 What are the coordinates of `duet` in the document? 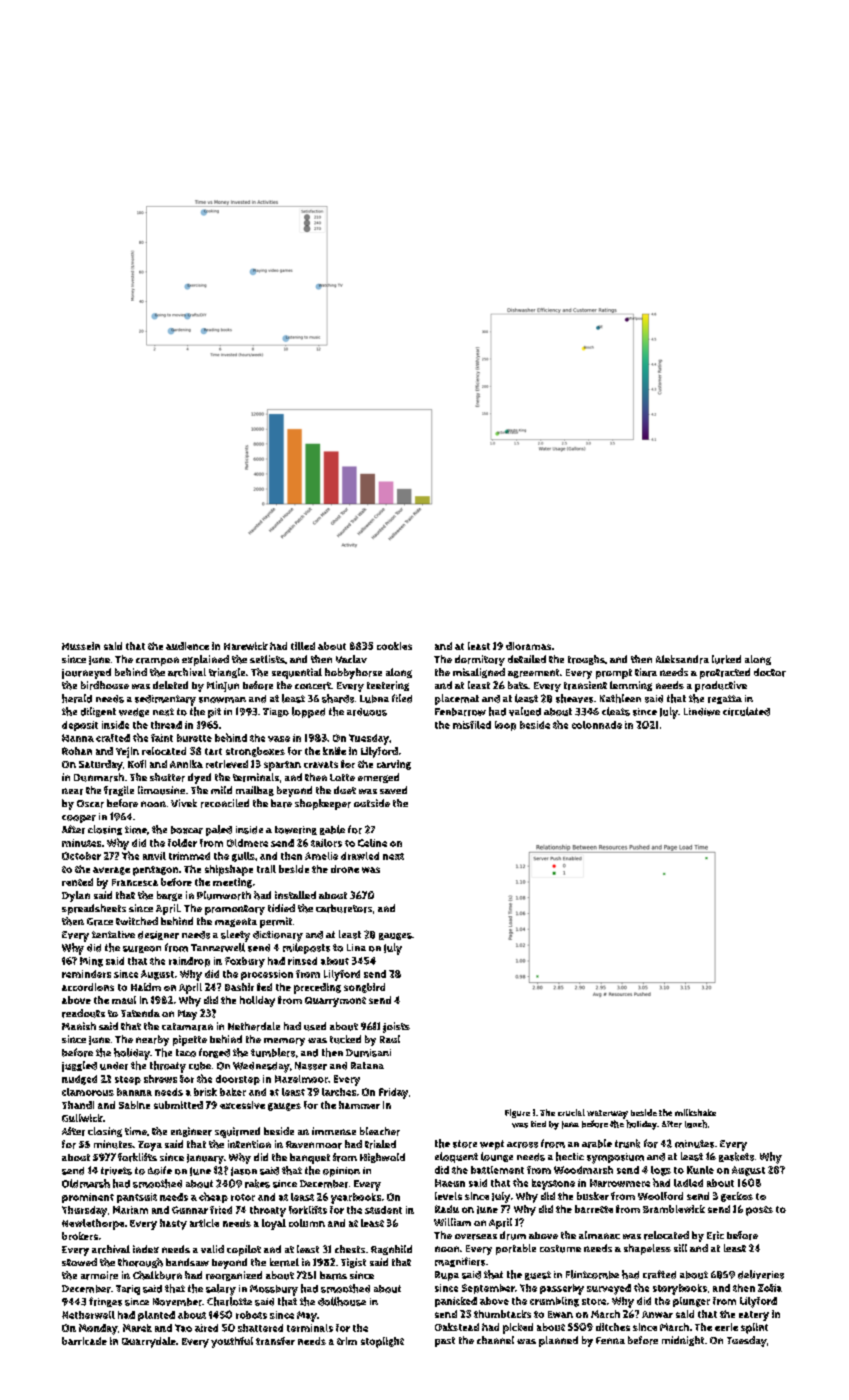 It's located at (345, 790).
